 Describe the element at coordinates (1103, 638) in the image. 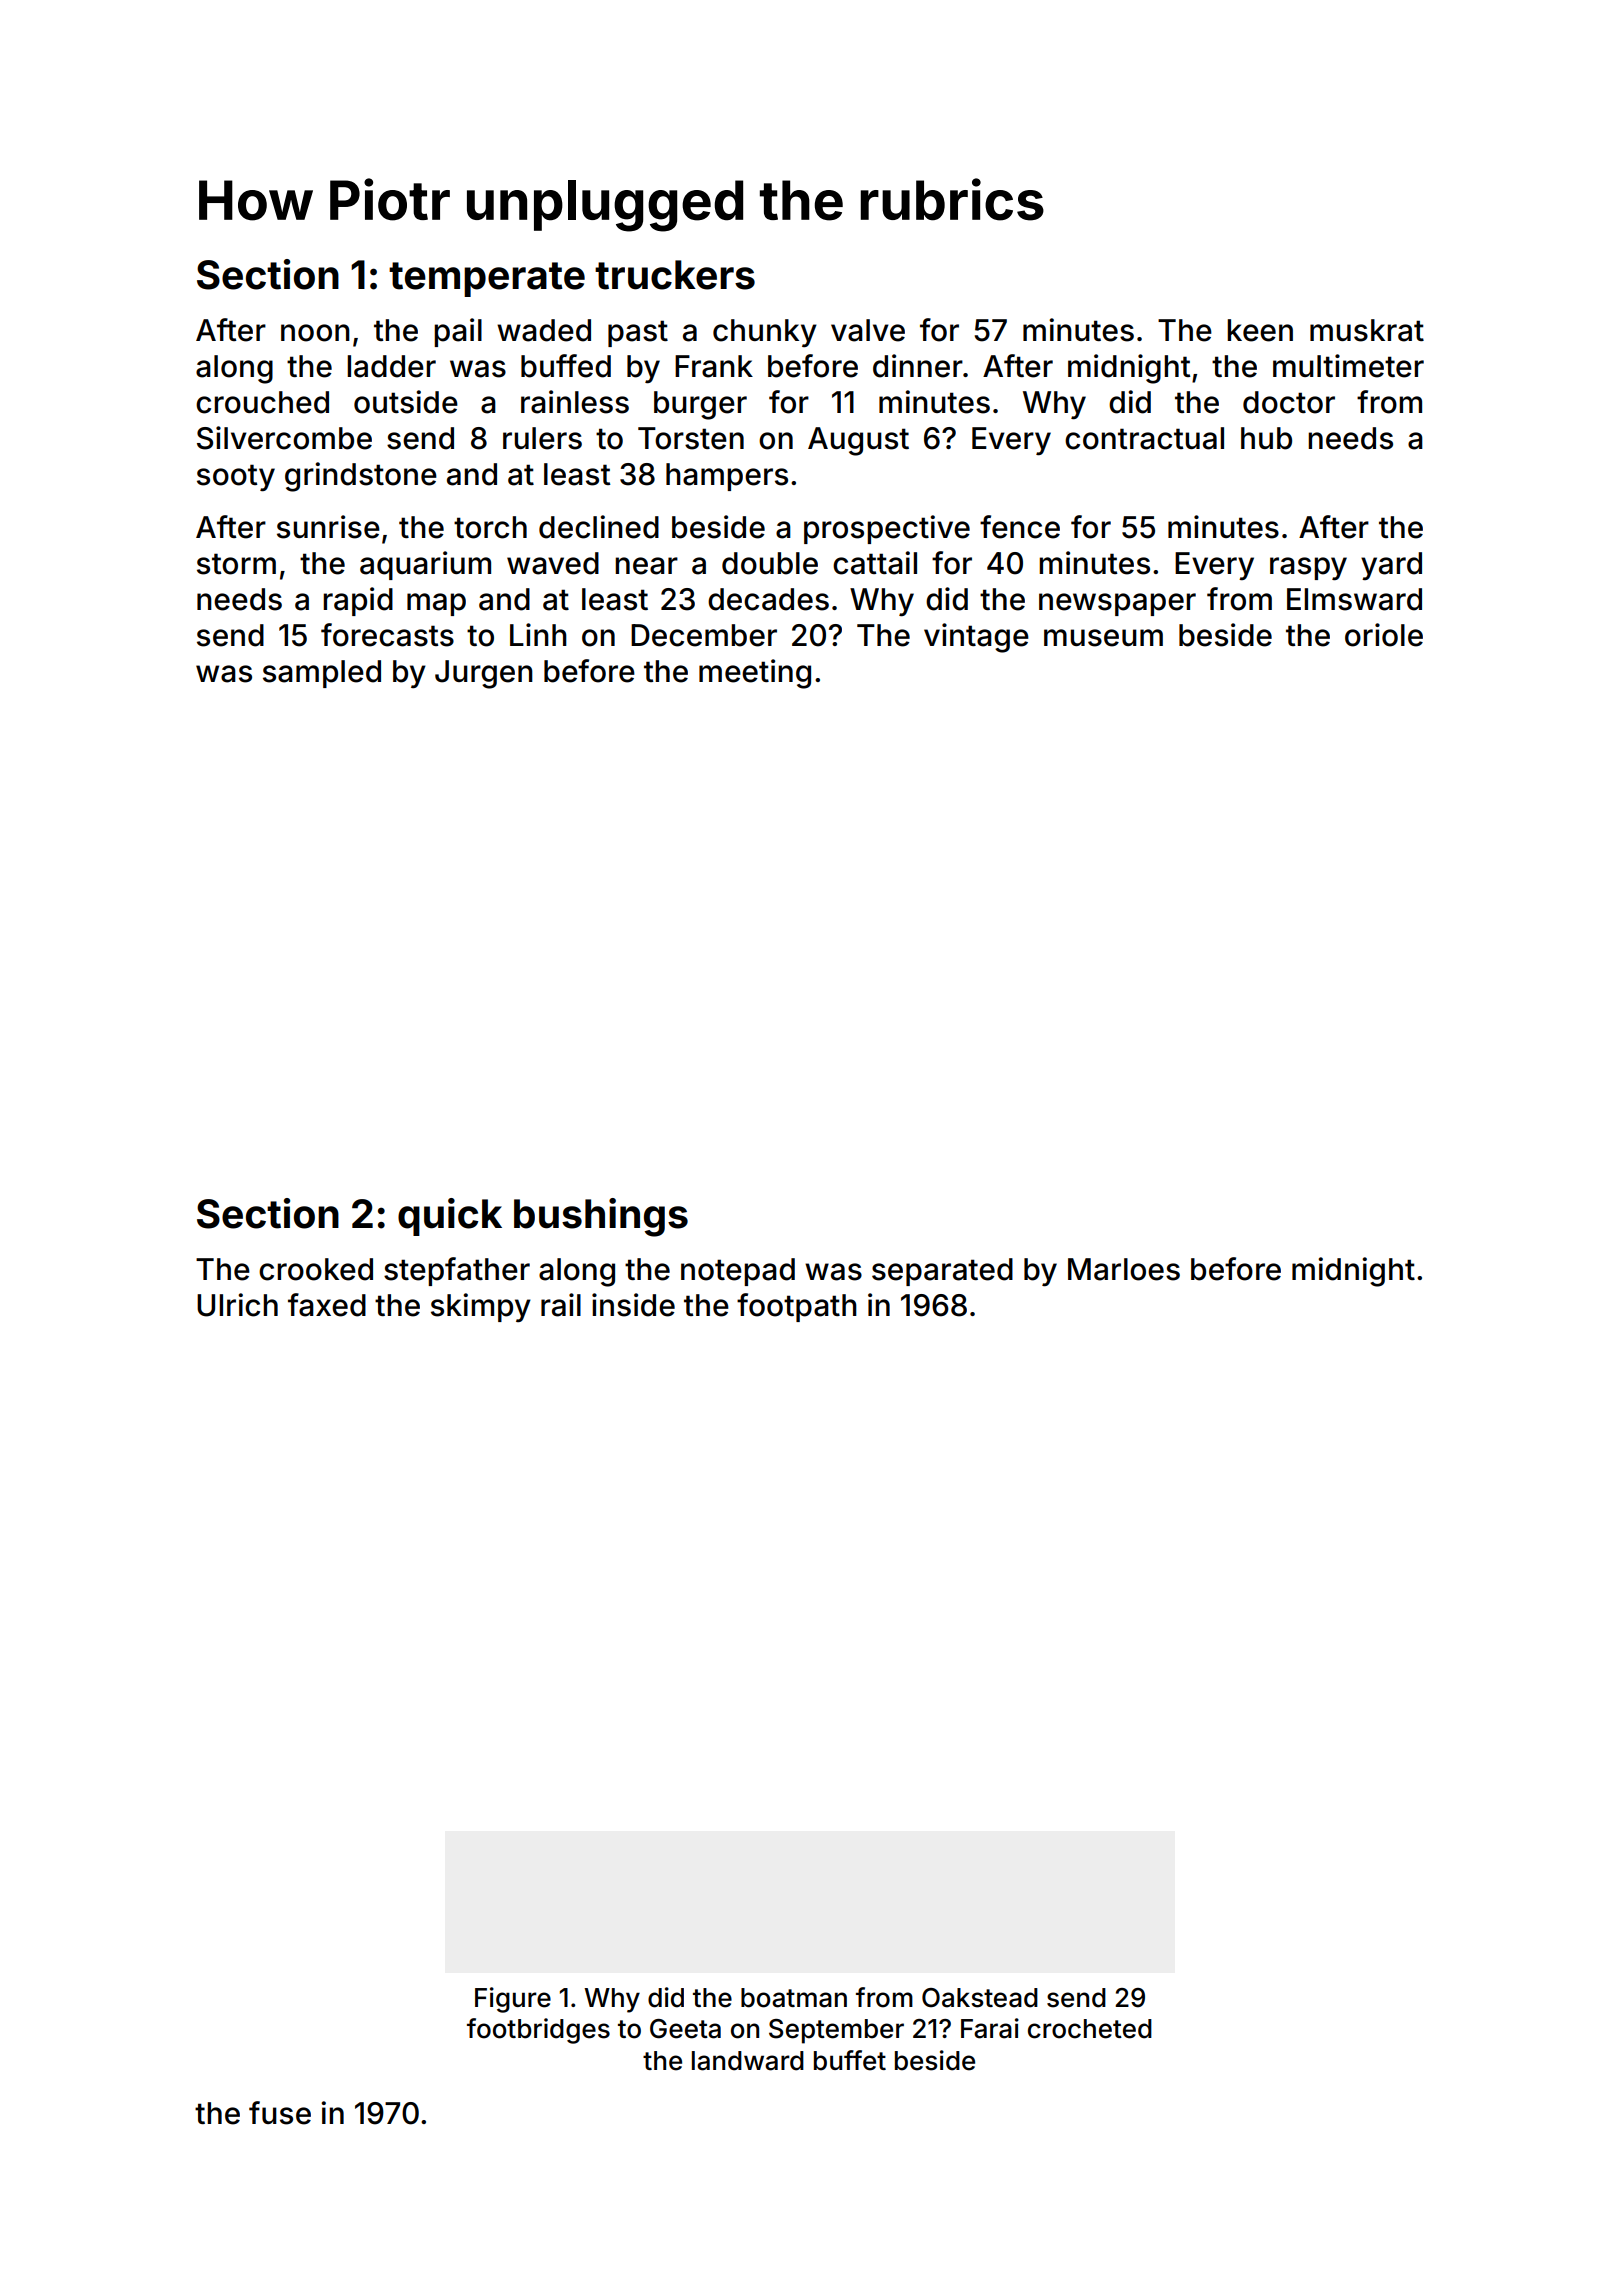

I see `museum` at that location.
